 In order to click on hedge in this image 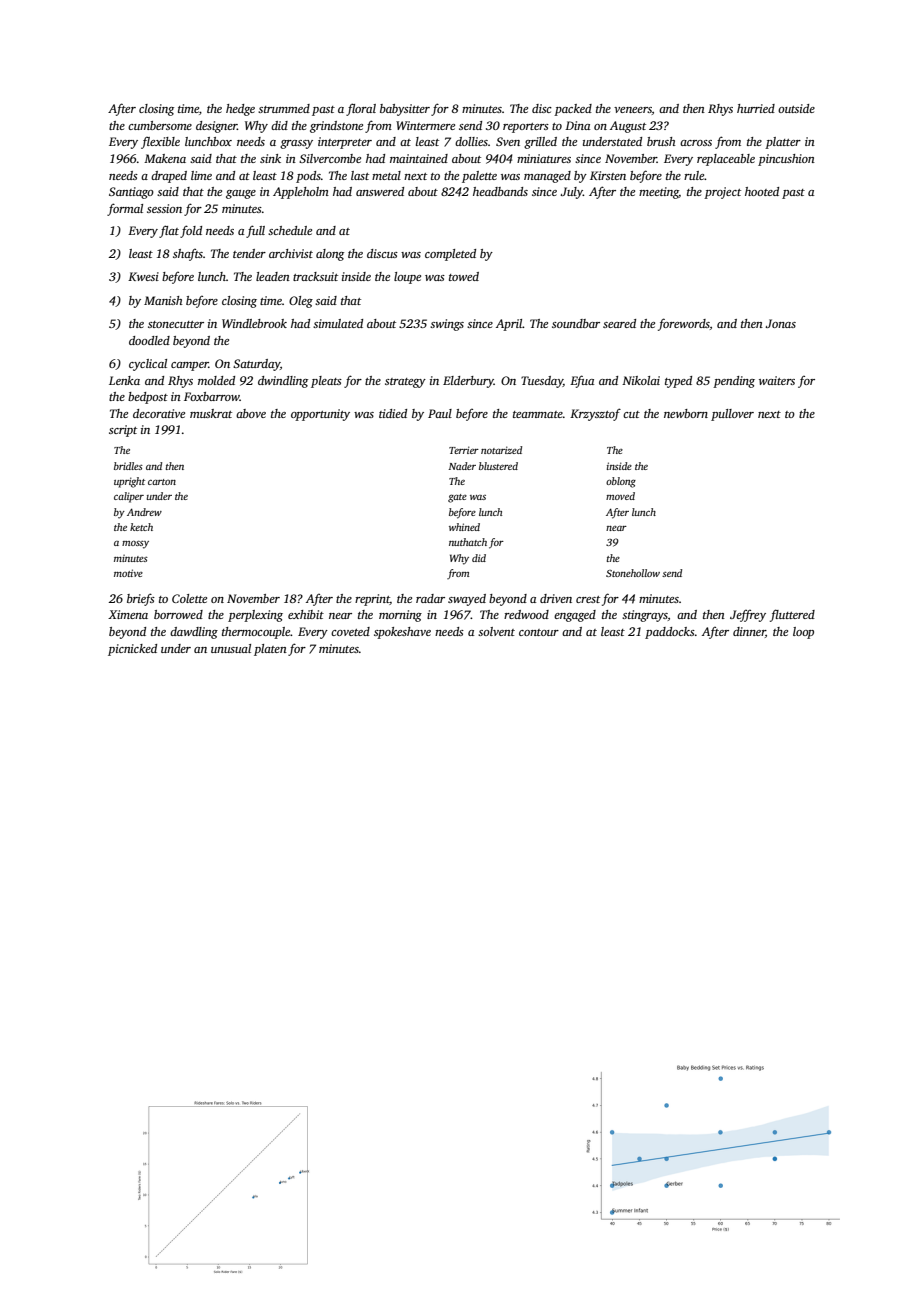, I will do `click(240, 110)`.
